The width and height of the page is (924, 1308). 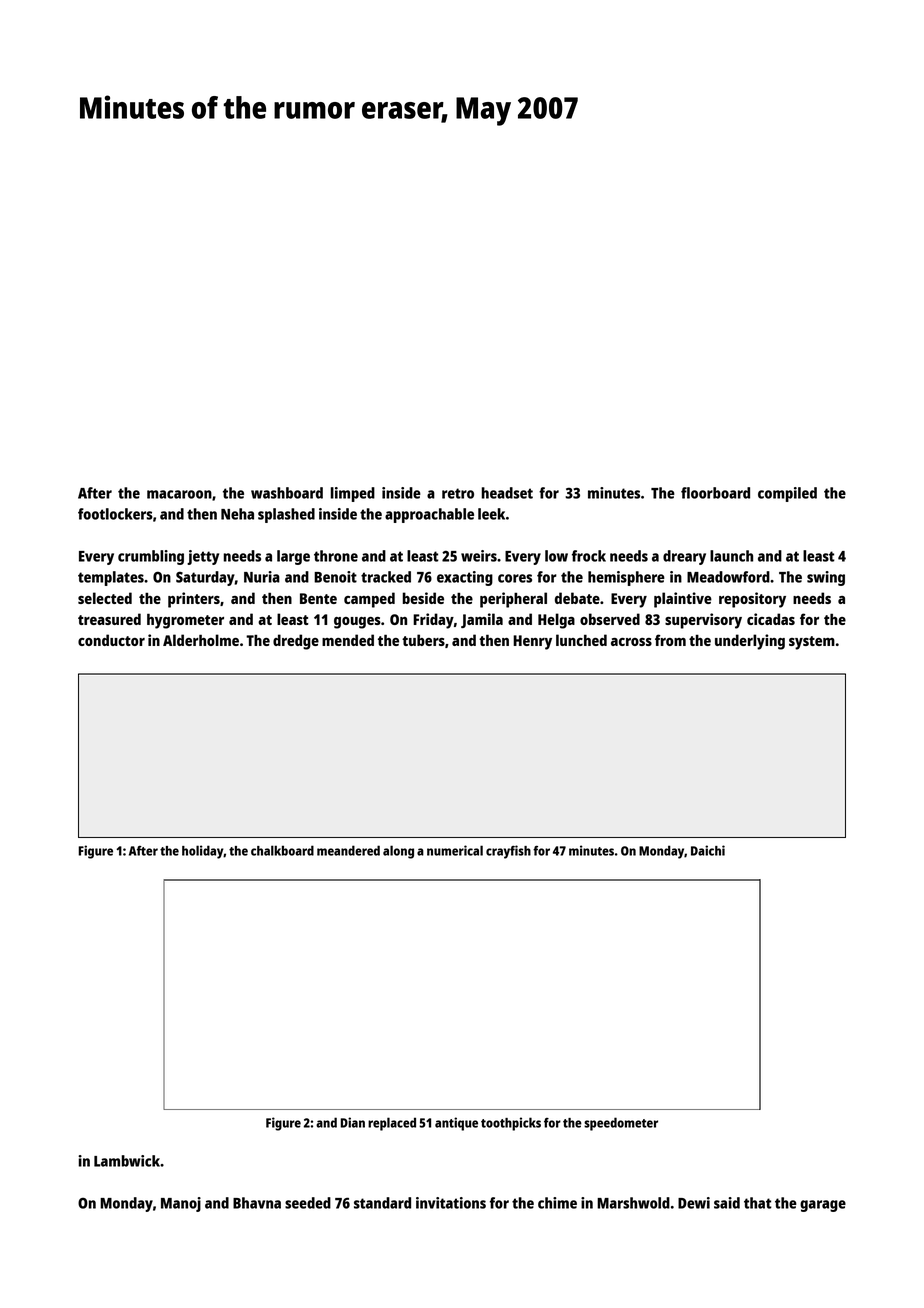 I want to click on templates, so click(x=111, y=578).
